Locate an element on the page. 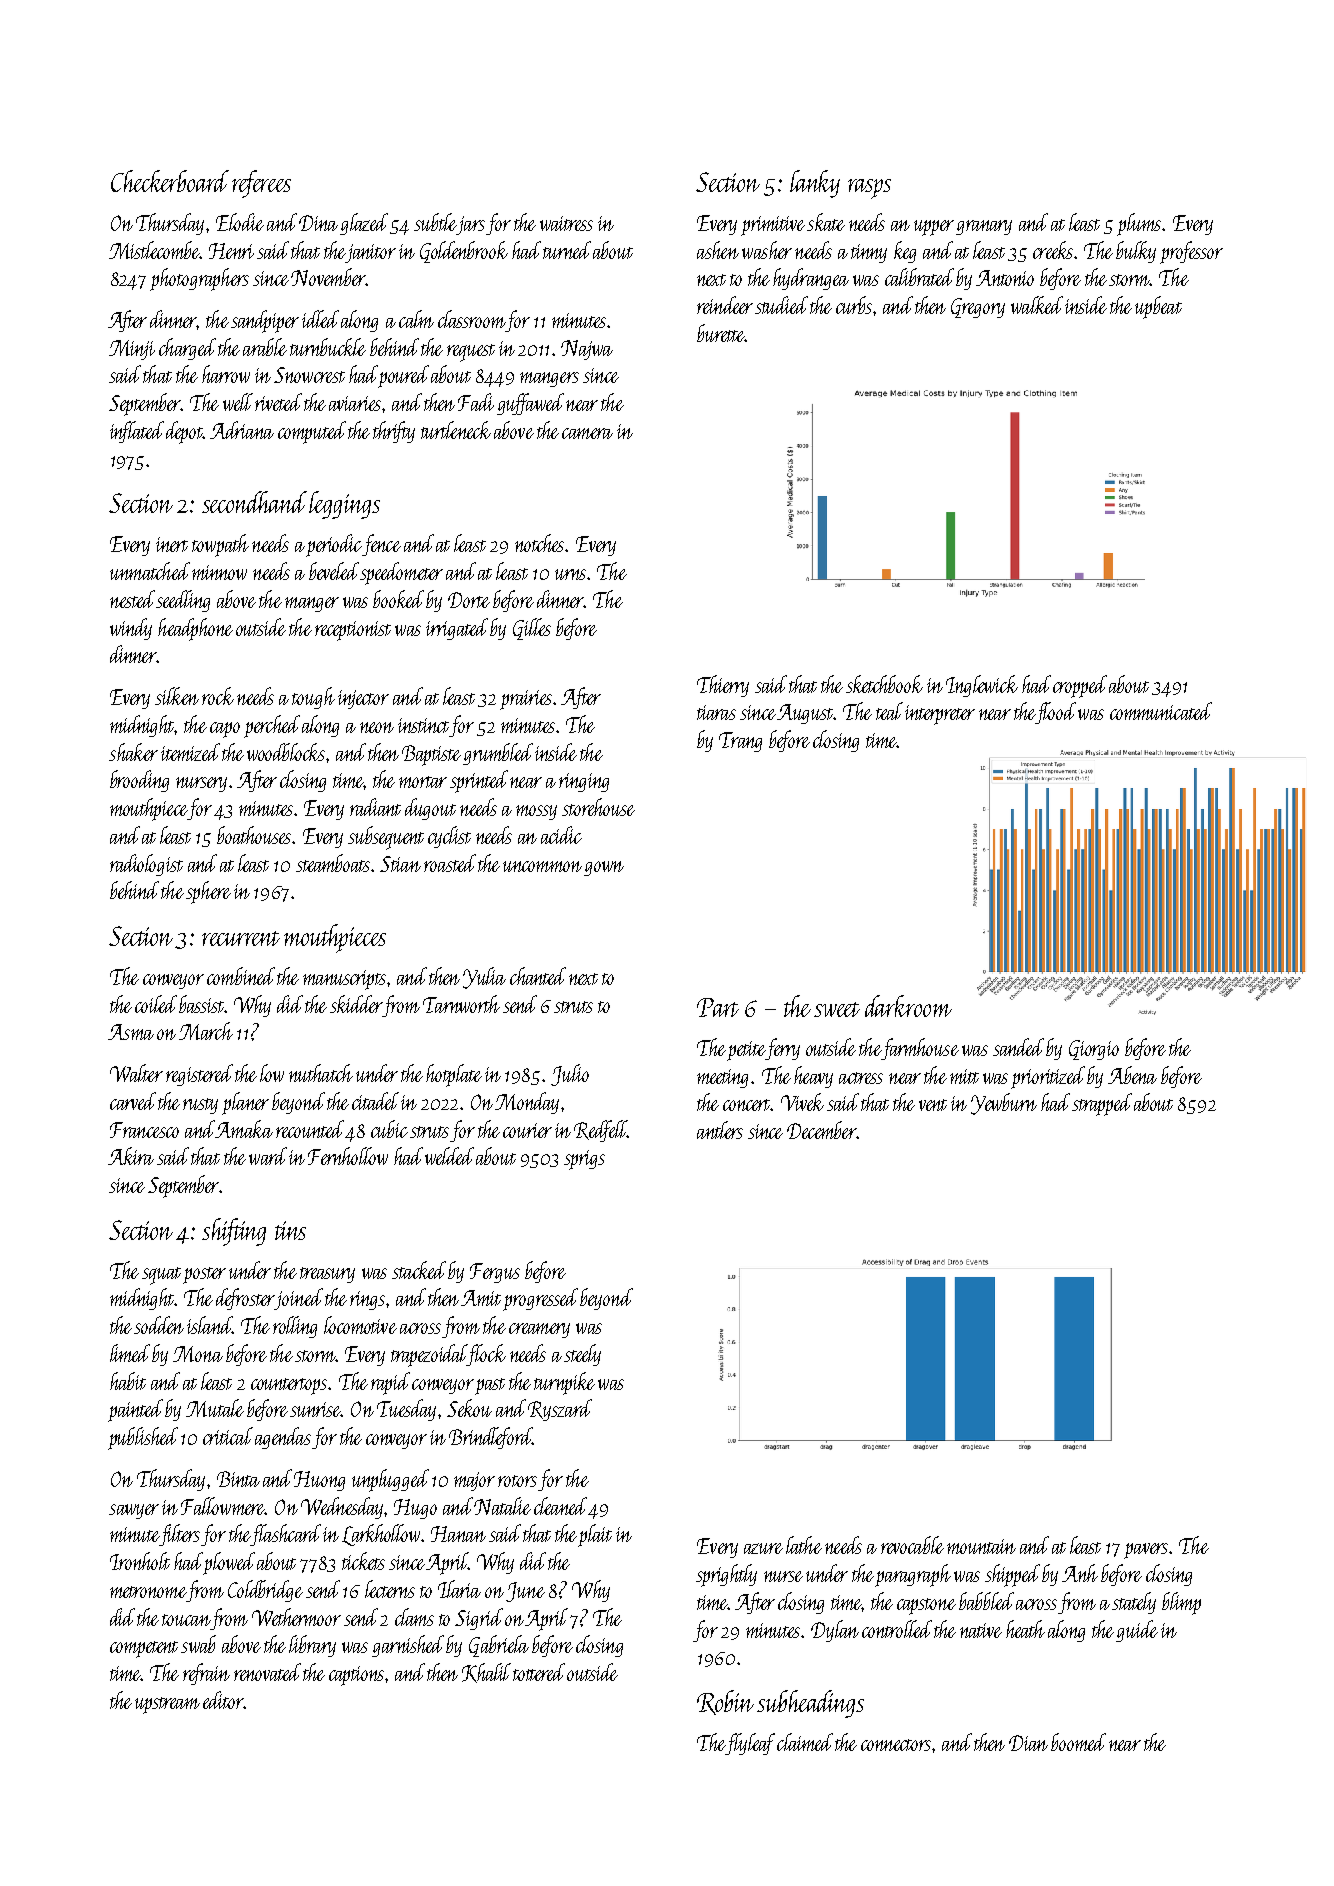 The height and width of the document is (1886, 1334). calm is located at coordinates (416, 319).
